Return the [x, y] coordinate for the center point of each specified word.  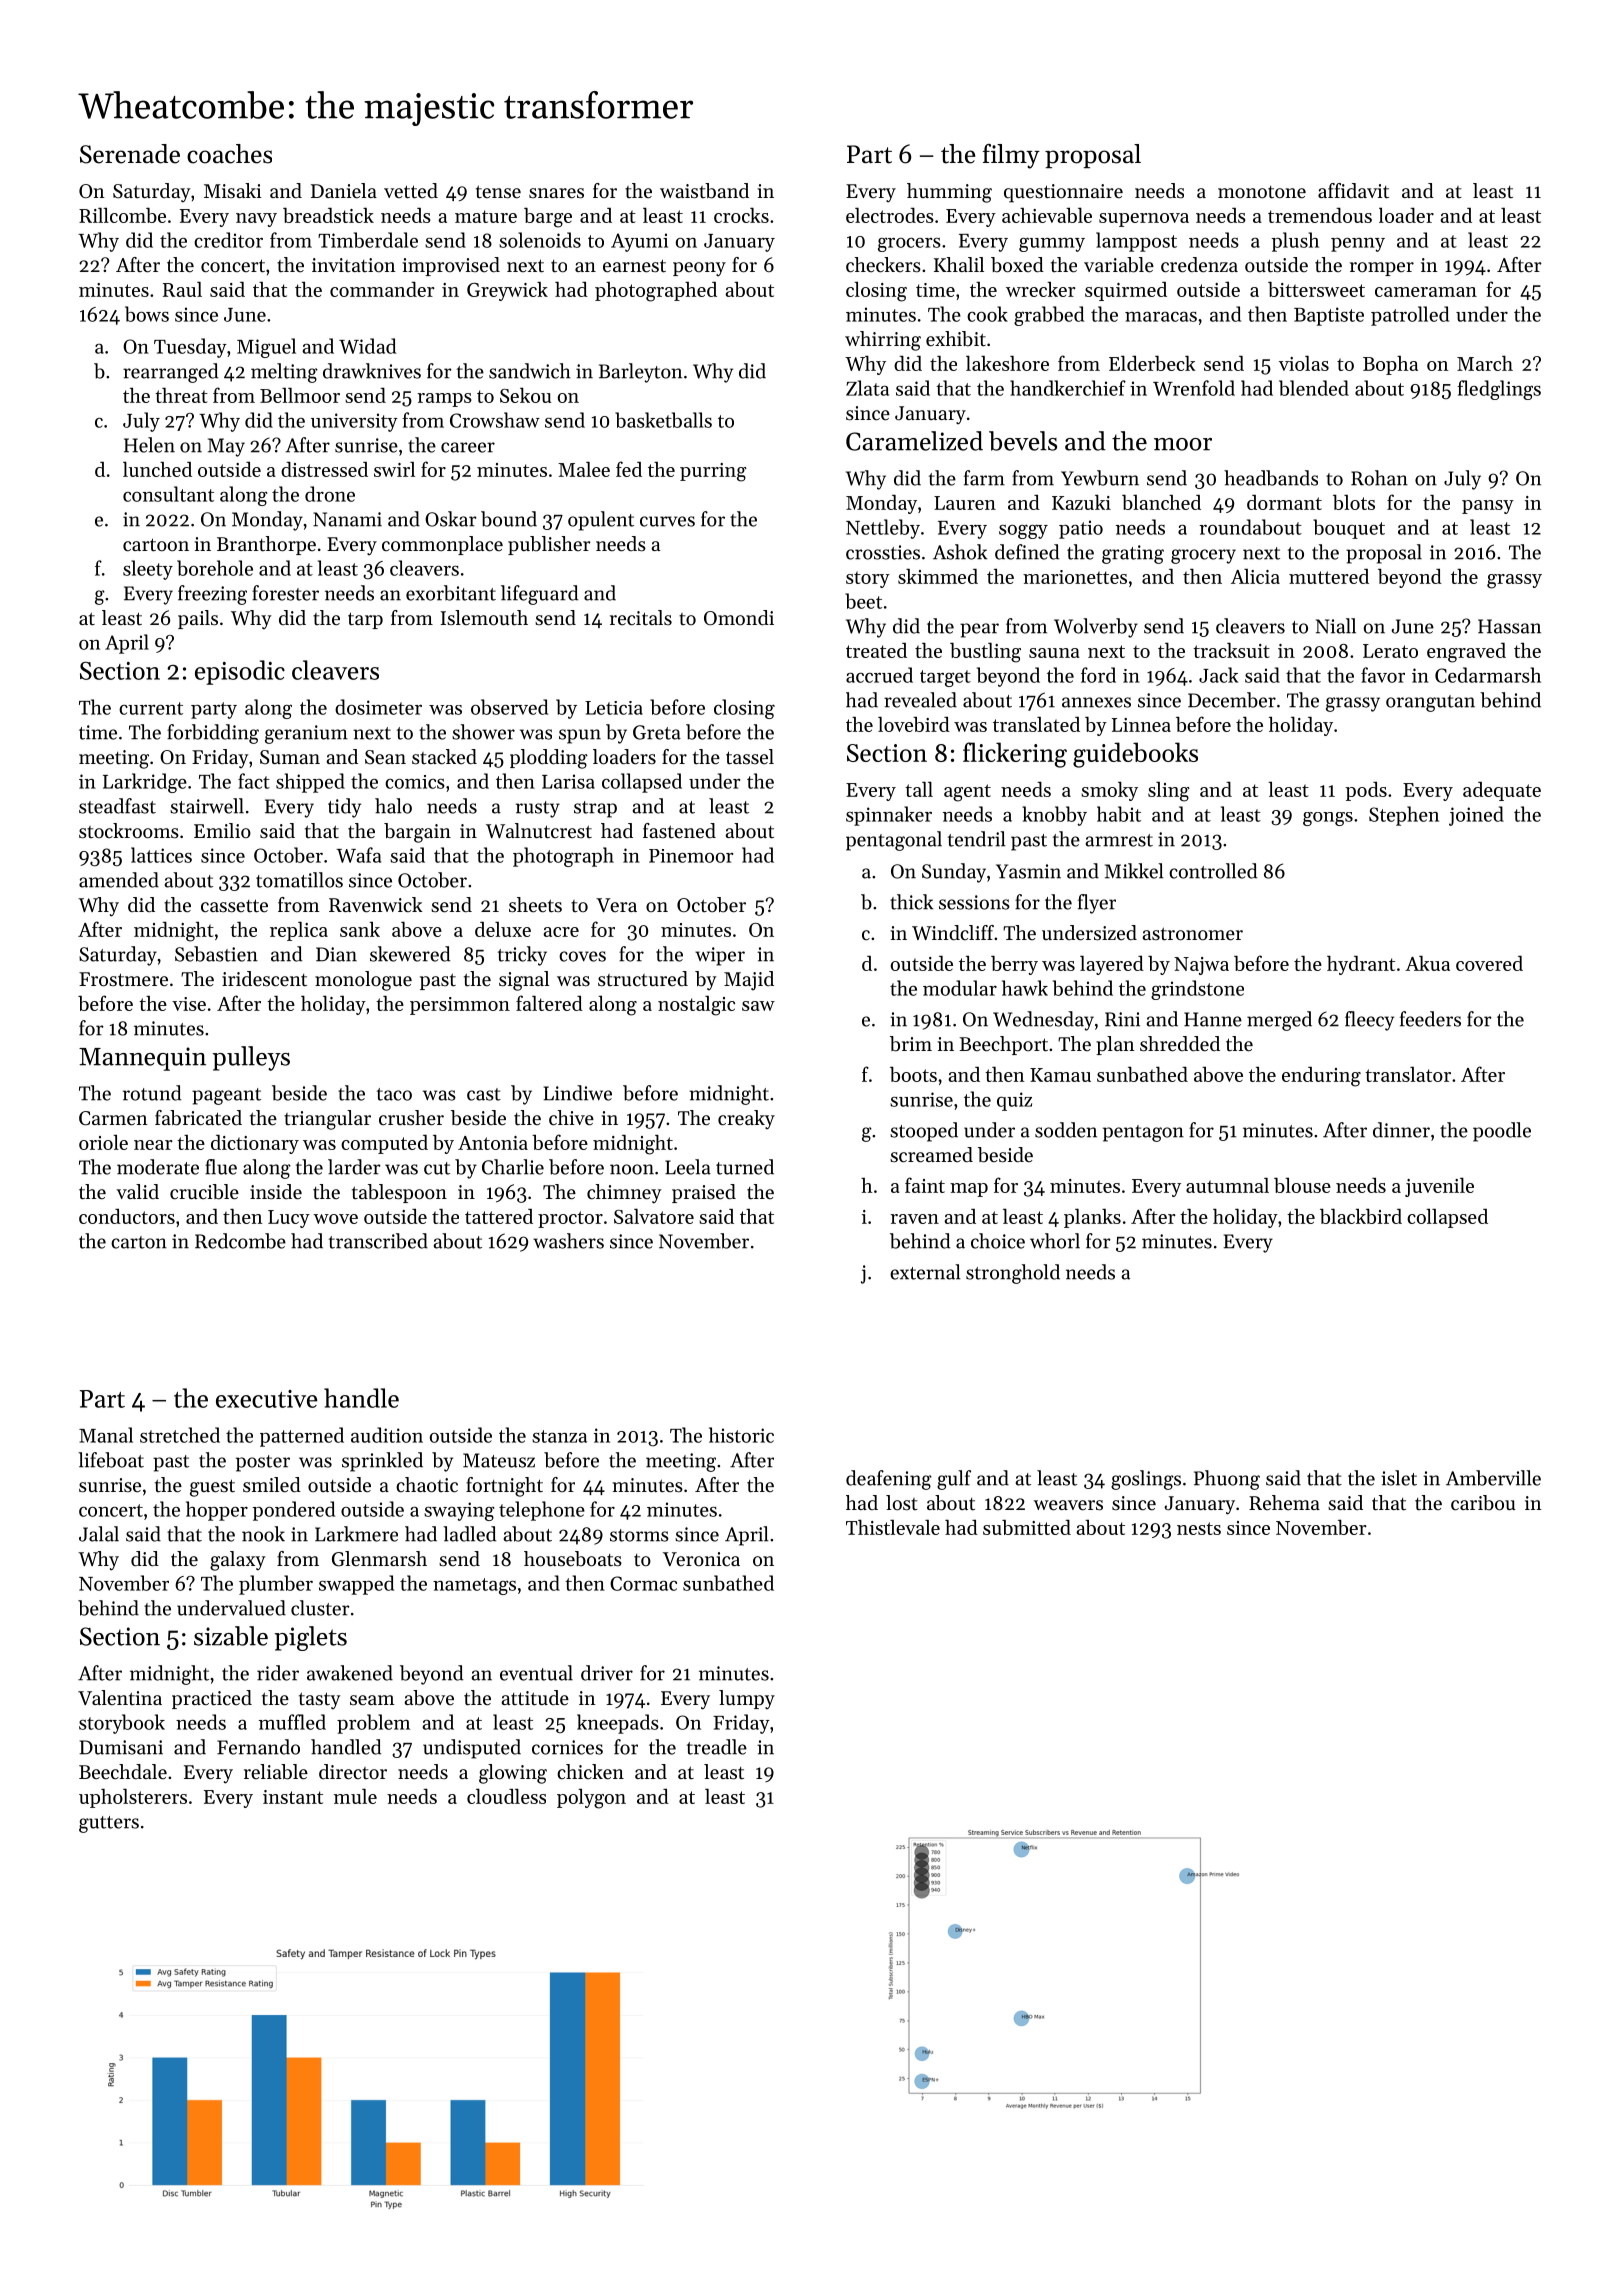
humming [949, 193]
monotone [1262, 192]
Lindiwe [577, 1093]
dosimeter [378, 707]
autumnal [1227, 1185]
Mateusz [499, 1460]
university [354, 422]
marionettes [1075, 577]
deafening [889, 1480]
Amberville [1493, 1478]
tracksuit [1231, 650]
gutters [109, 1824]
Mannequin [142, 1059]
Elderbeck [1152, 363]
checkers [883, 265]
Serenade [130, 154]
